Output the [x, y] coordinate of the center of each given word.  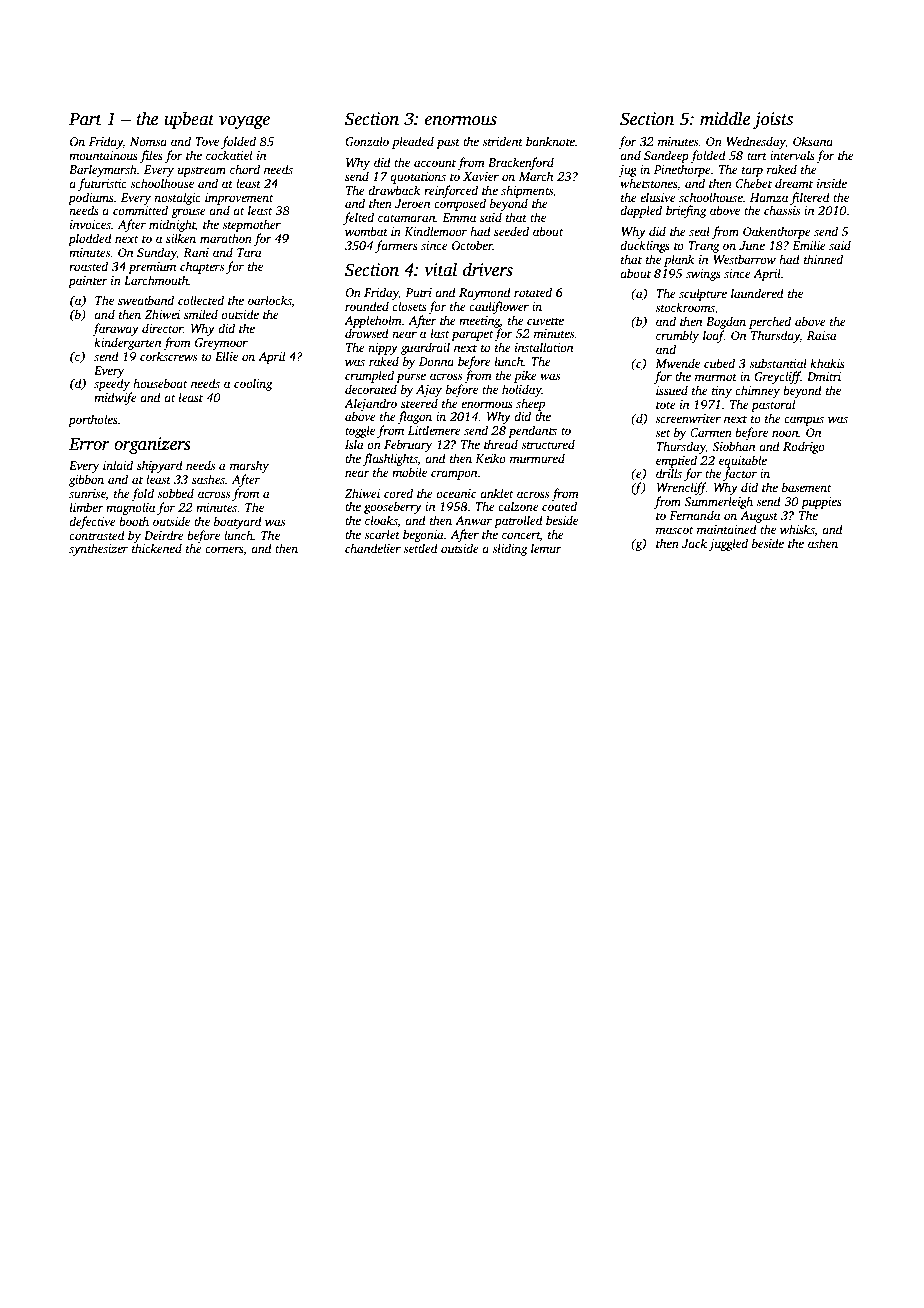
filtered [810, 198]
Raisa [822, 335]
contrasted [97, 535]
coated [559, 506]
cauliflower [499, 307]
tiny [722, 392]
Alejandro [370, 404]
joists [773, 120]
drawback [394, 190]
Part [85, 119]
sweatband [146, 300]
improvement [239, 199]
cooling [253, 384]
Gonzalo [367, 141]
